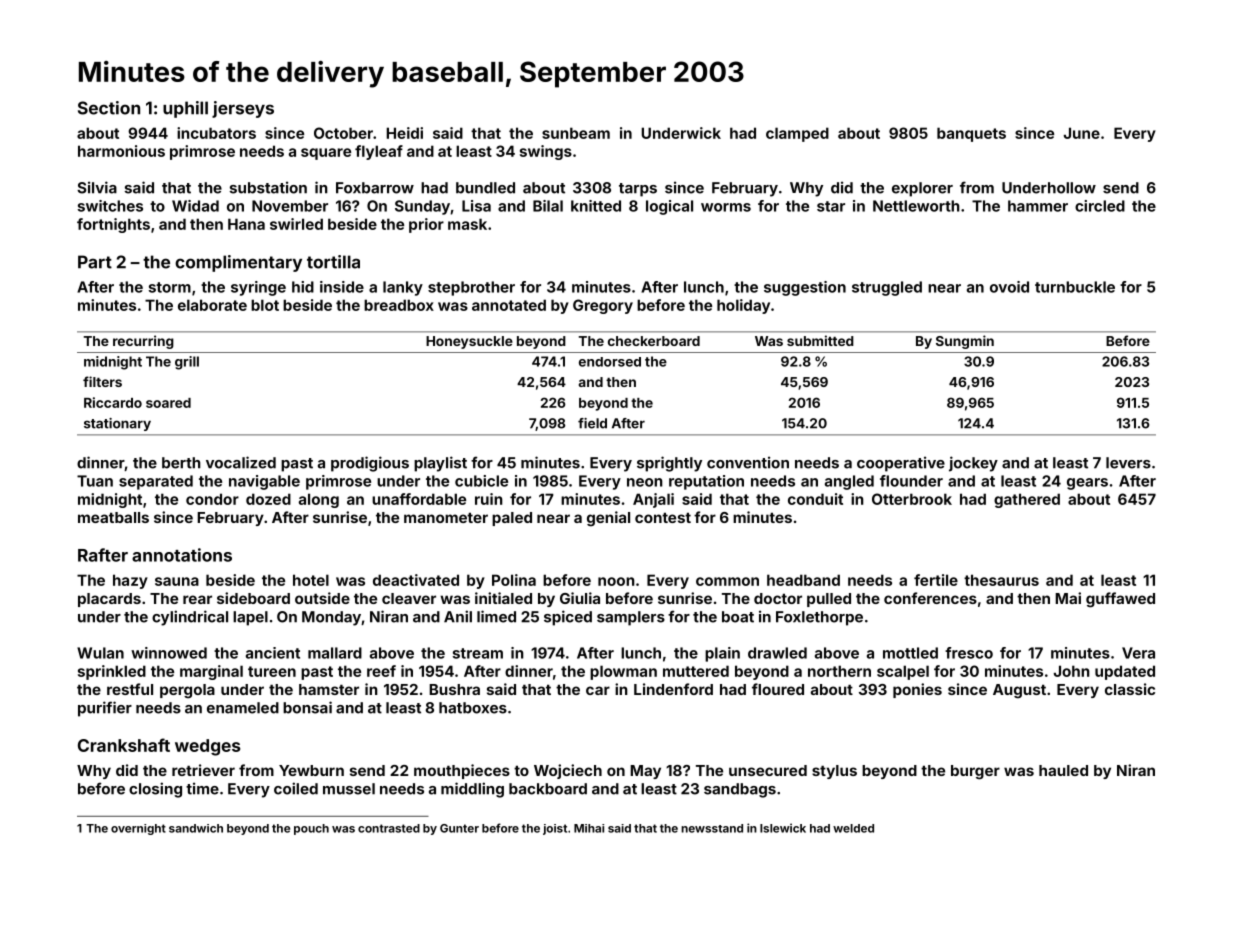 This document has width=1233, height=952. I want to click on jerseys, so click(243, 109).
